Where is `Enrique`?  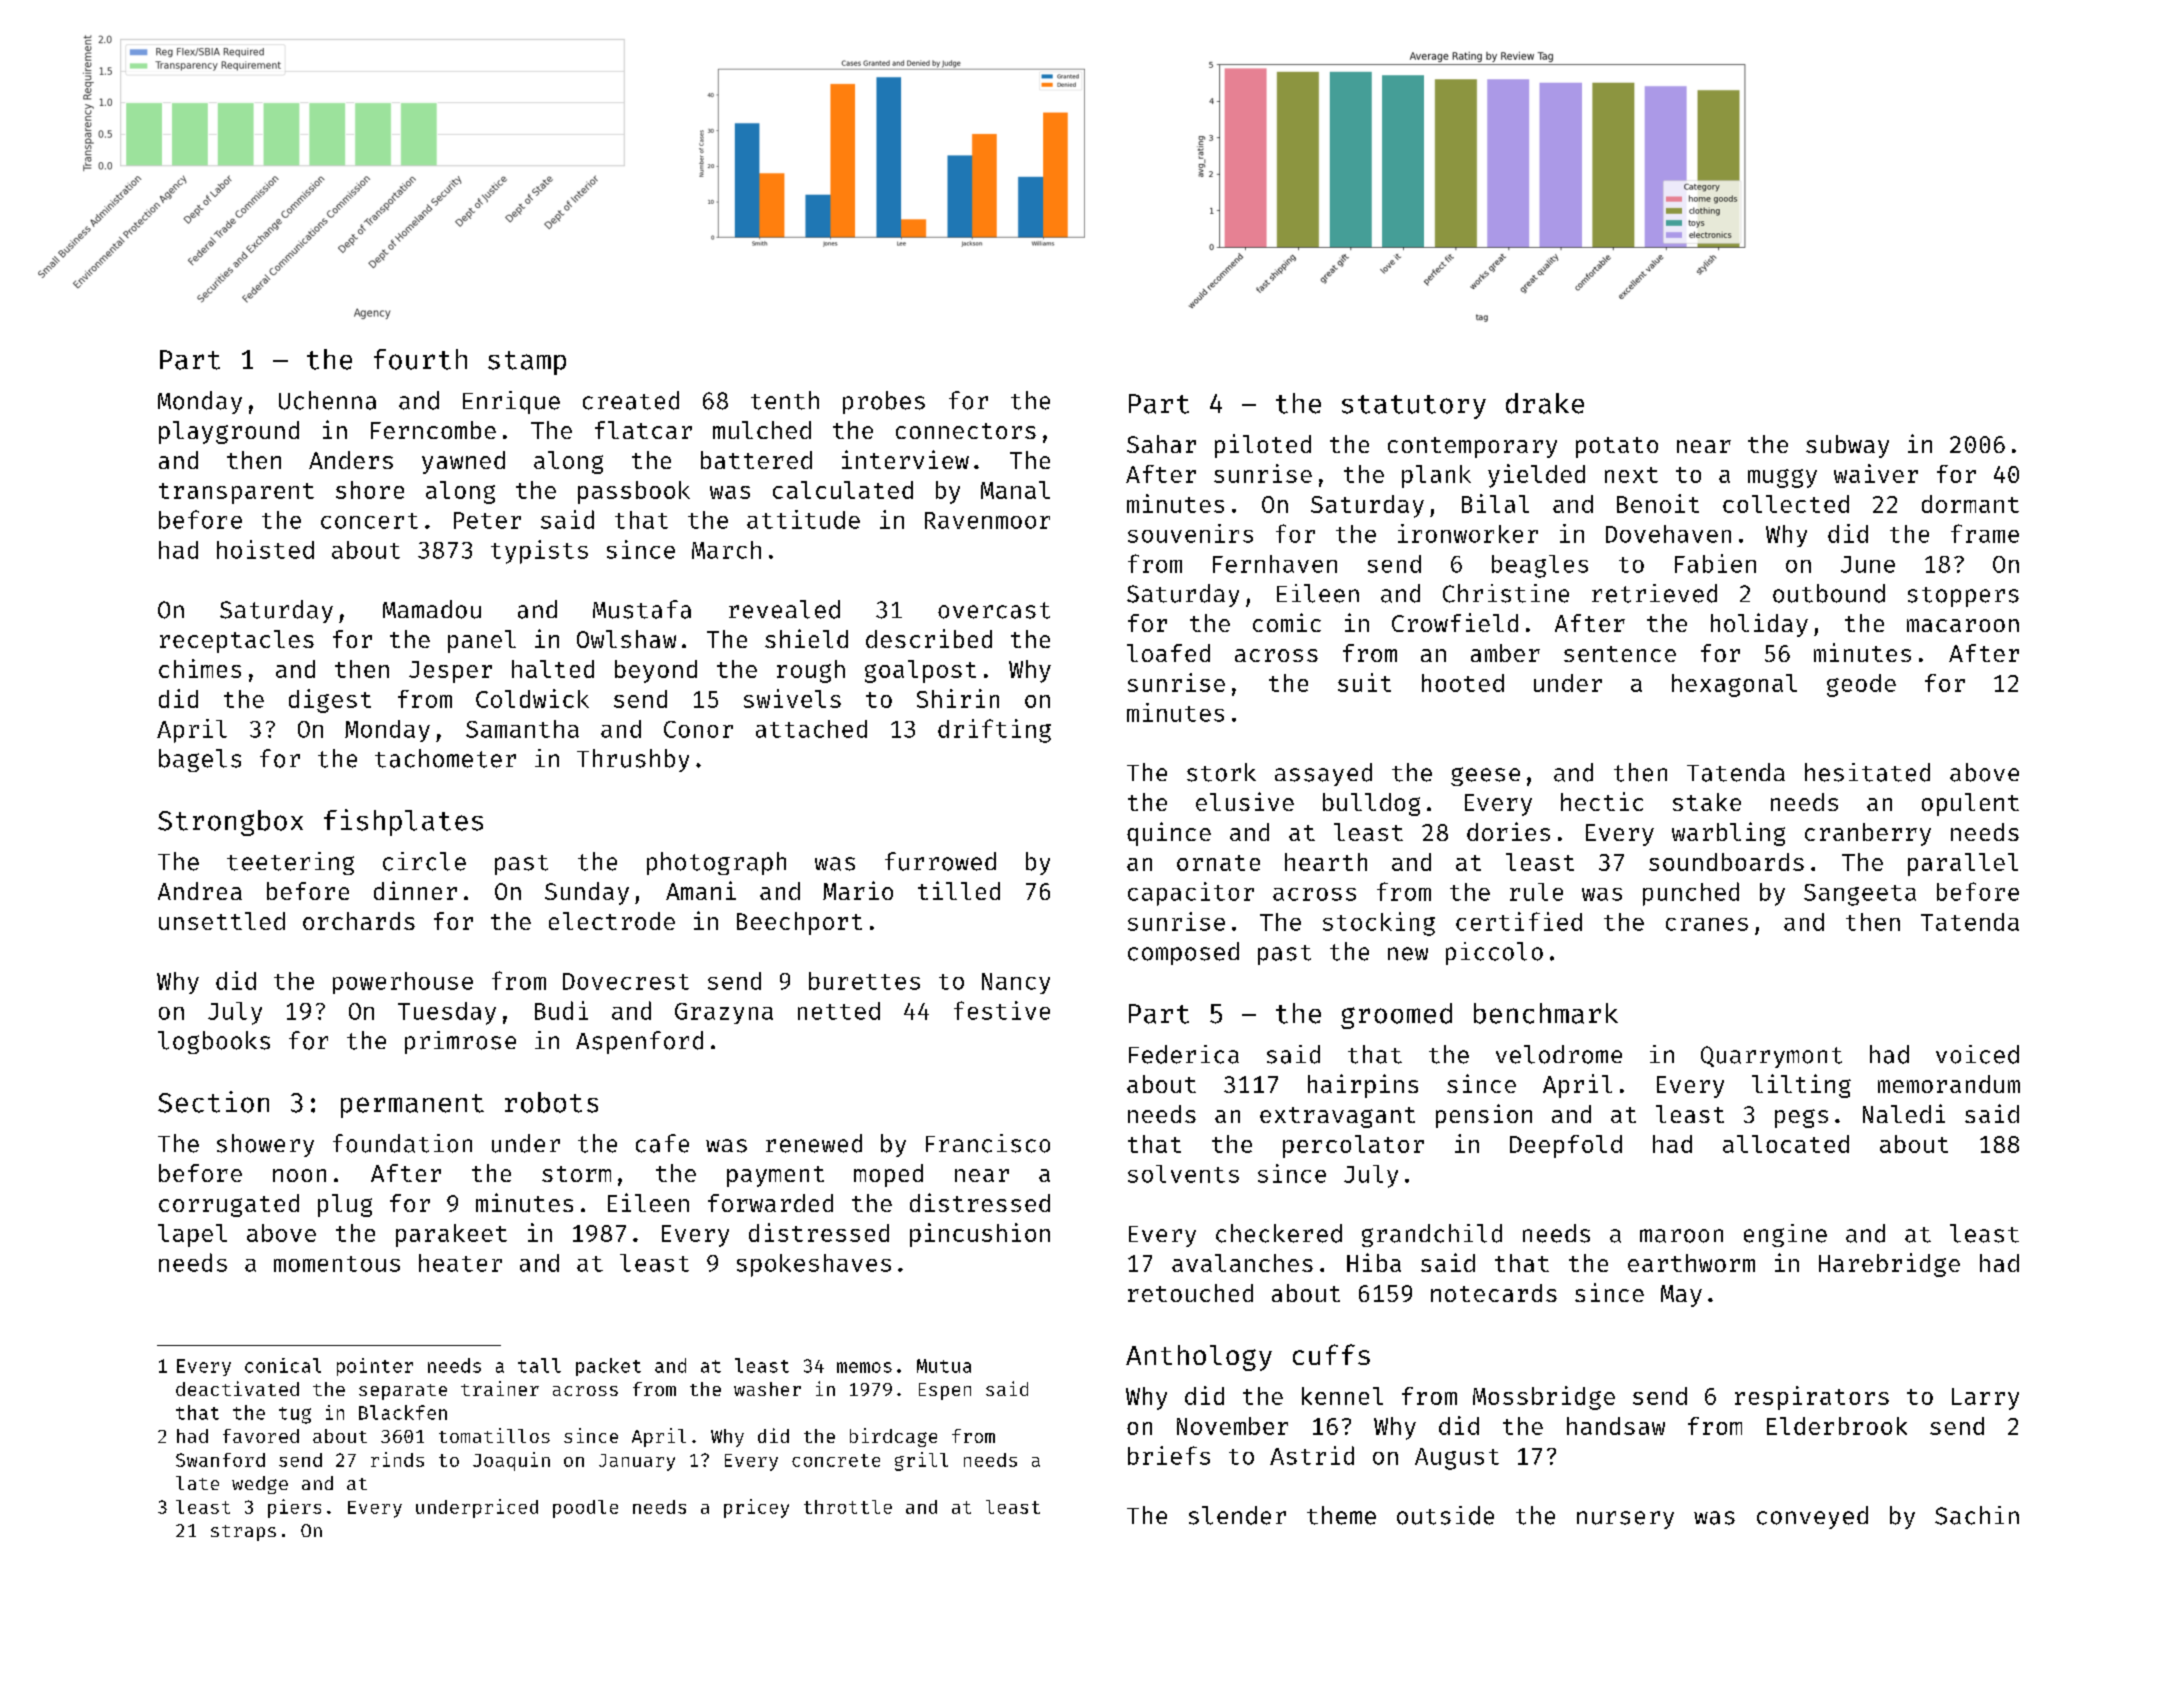 Enrique is located at coordinates (511, 402).
